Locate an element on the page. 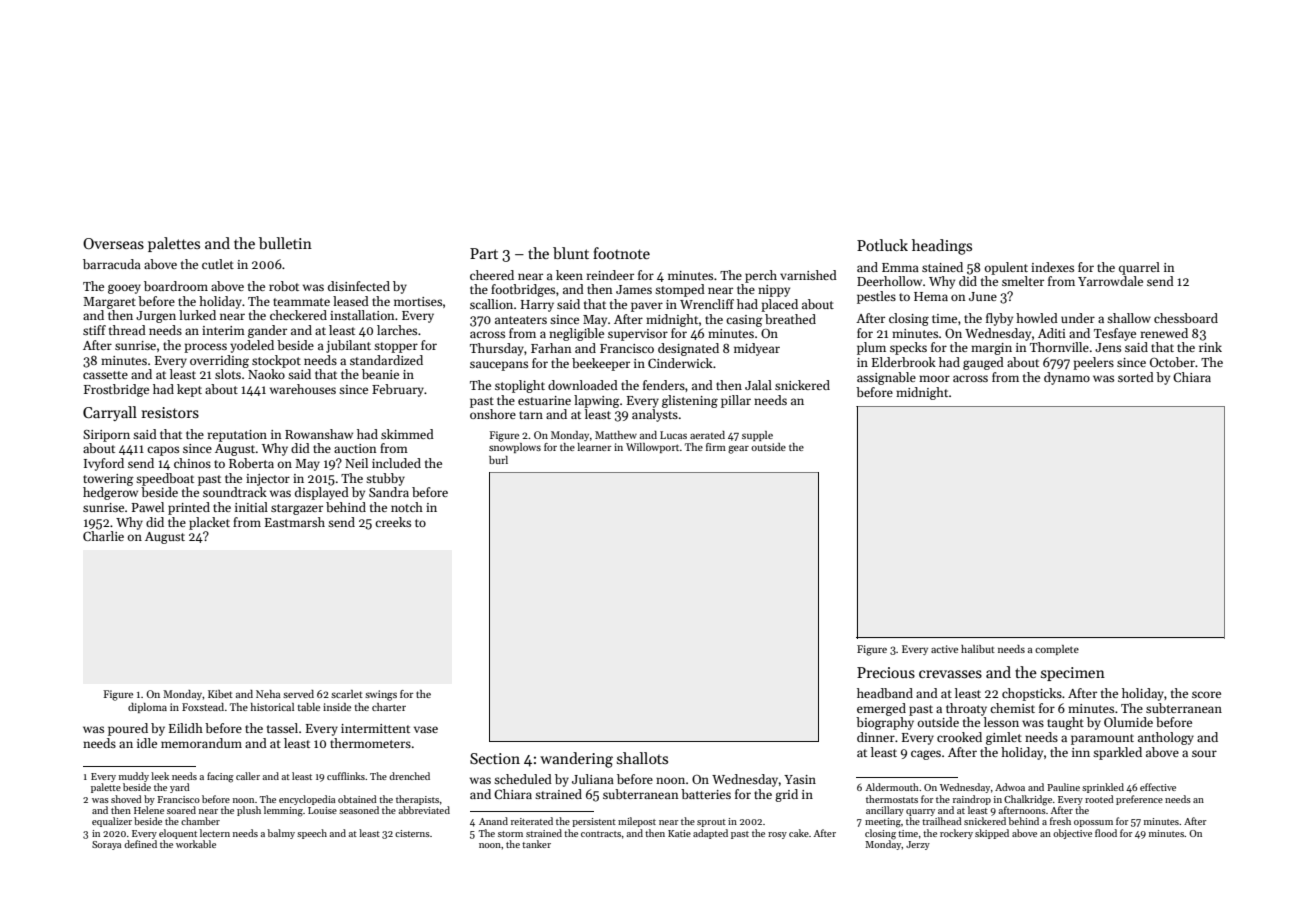 The image size is (1308, 924). indexes is located at coordinates (1052, 267).
